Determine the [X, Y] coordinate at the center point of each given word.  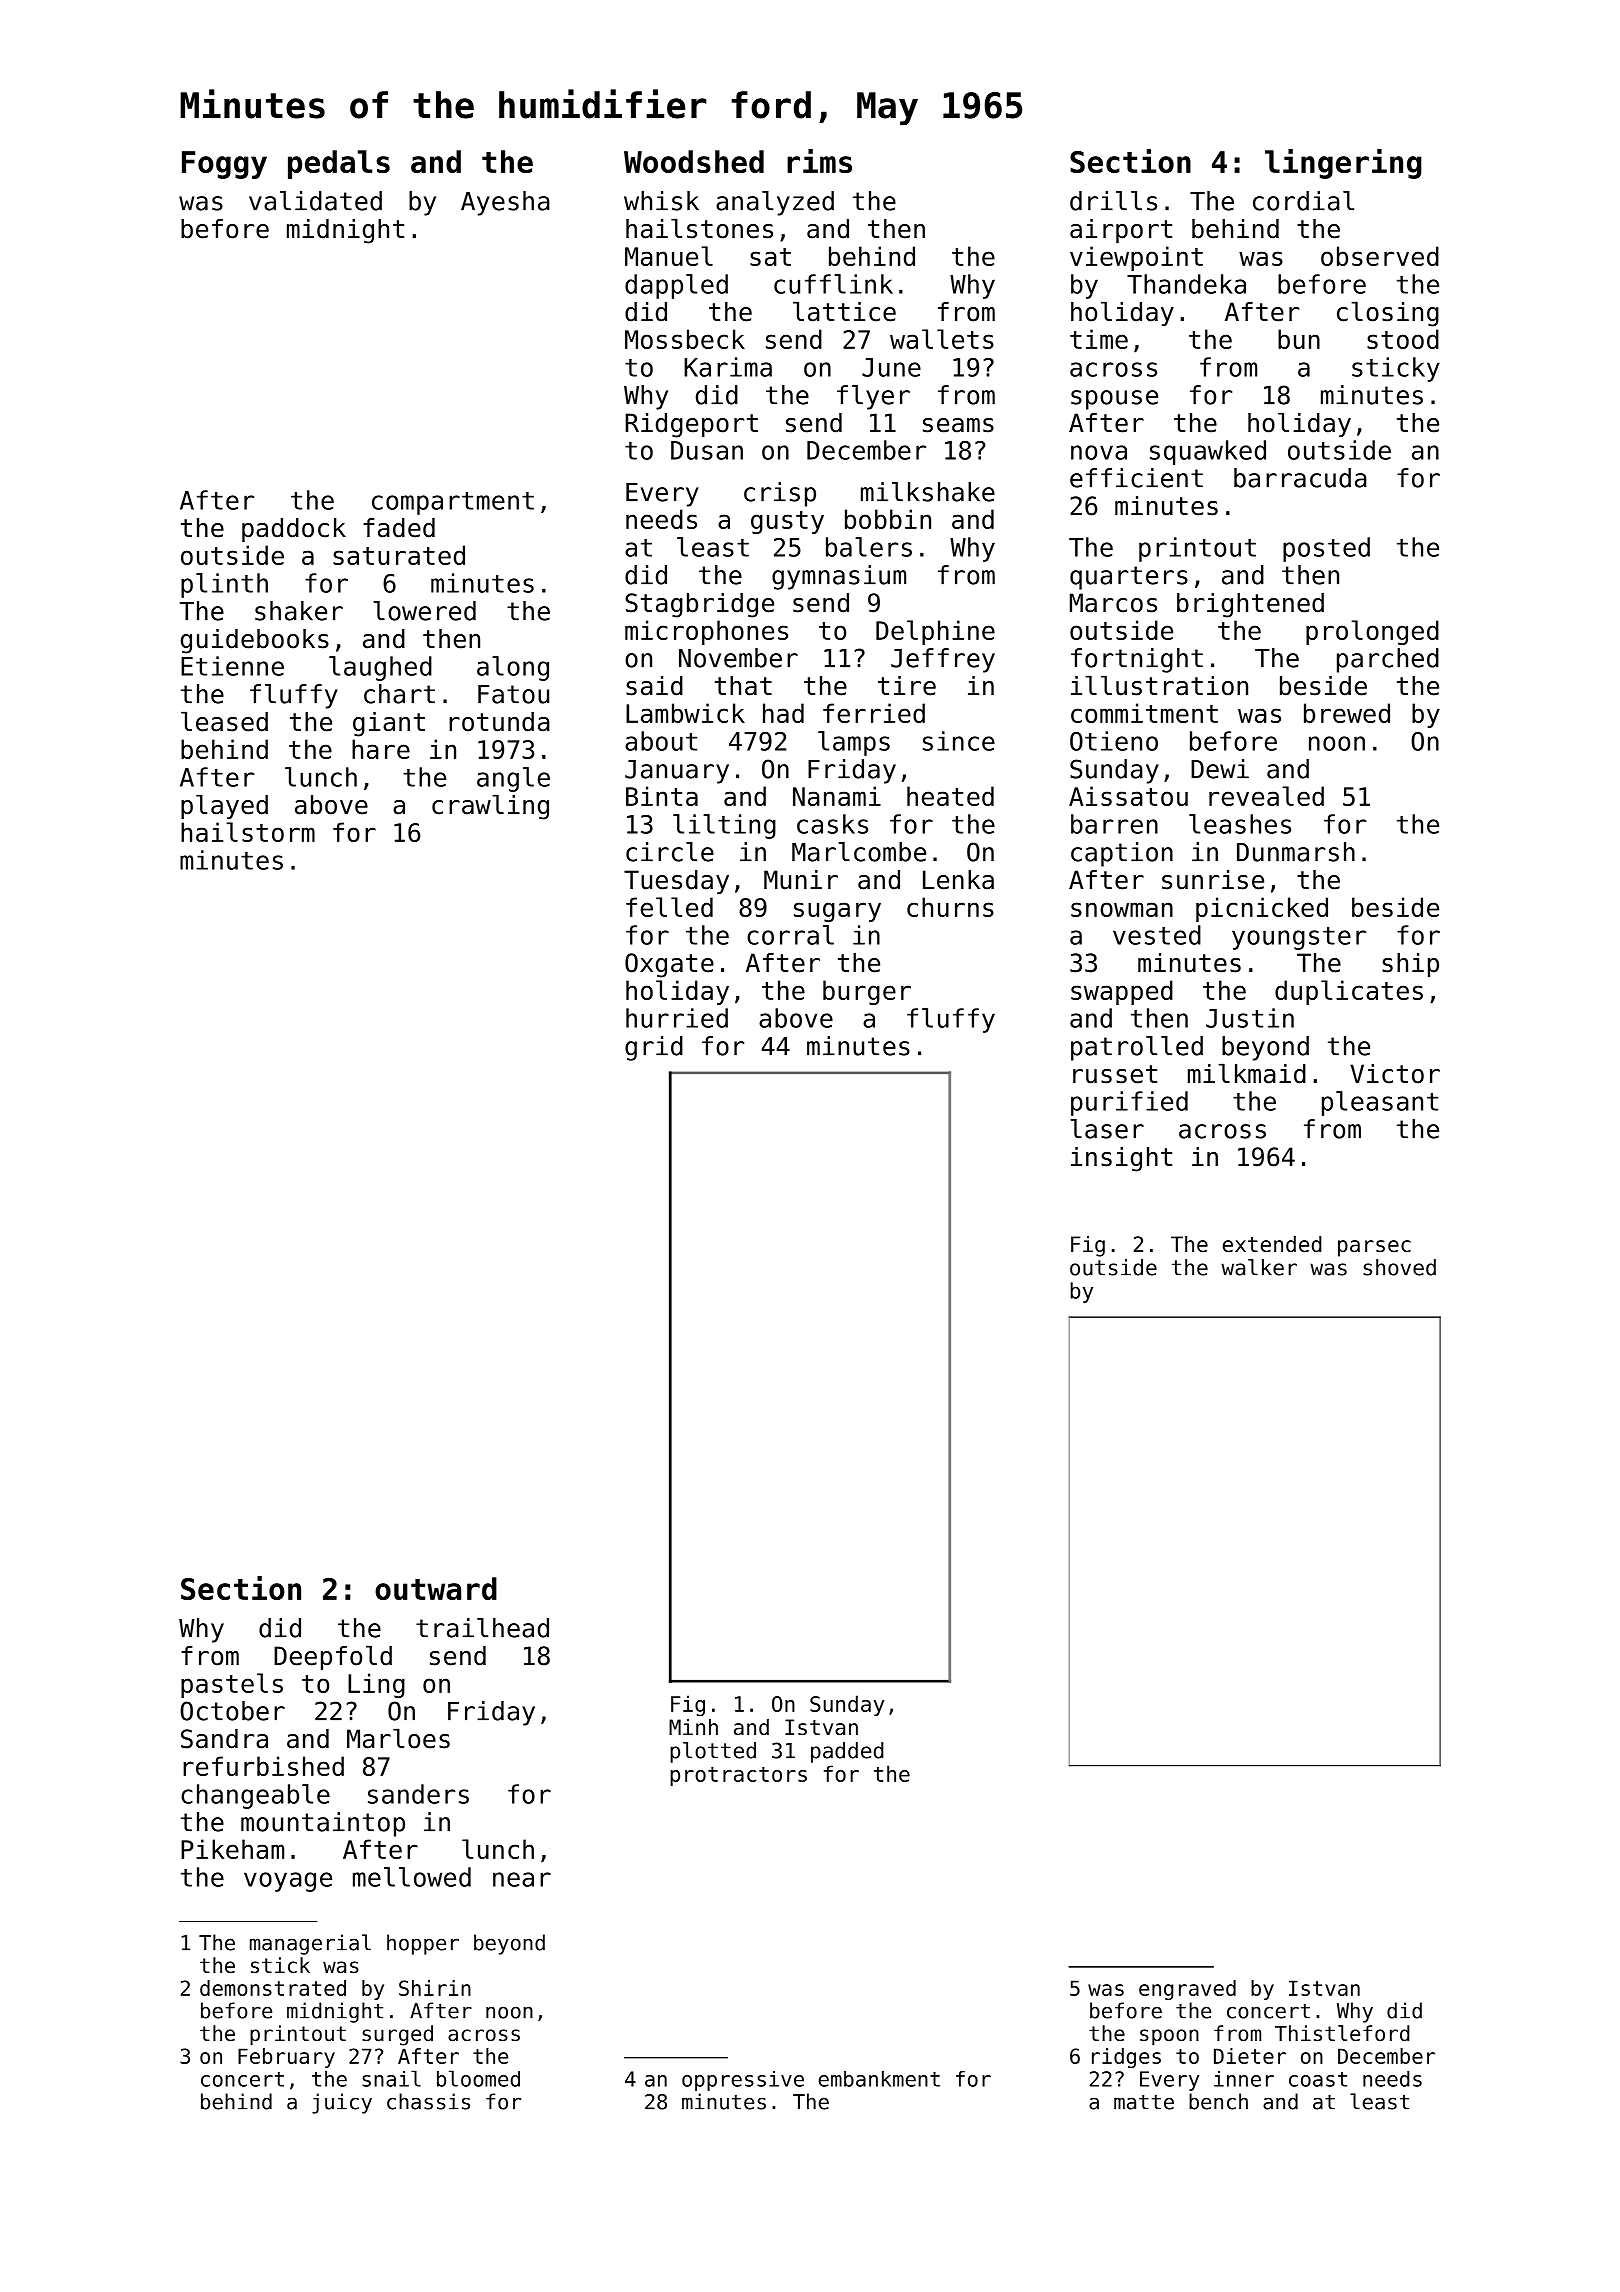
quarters [1129, 578]
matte [1144, 2102]
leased [224, 721]
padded [847, 1752]
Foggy [224, 165]
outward [436, 1588]
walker [1259, 1267]
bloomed [478, 2078]
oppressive [743, 2081]
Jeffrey [943, 660]
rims [819, 161]
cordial [1303, 201]
